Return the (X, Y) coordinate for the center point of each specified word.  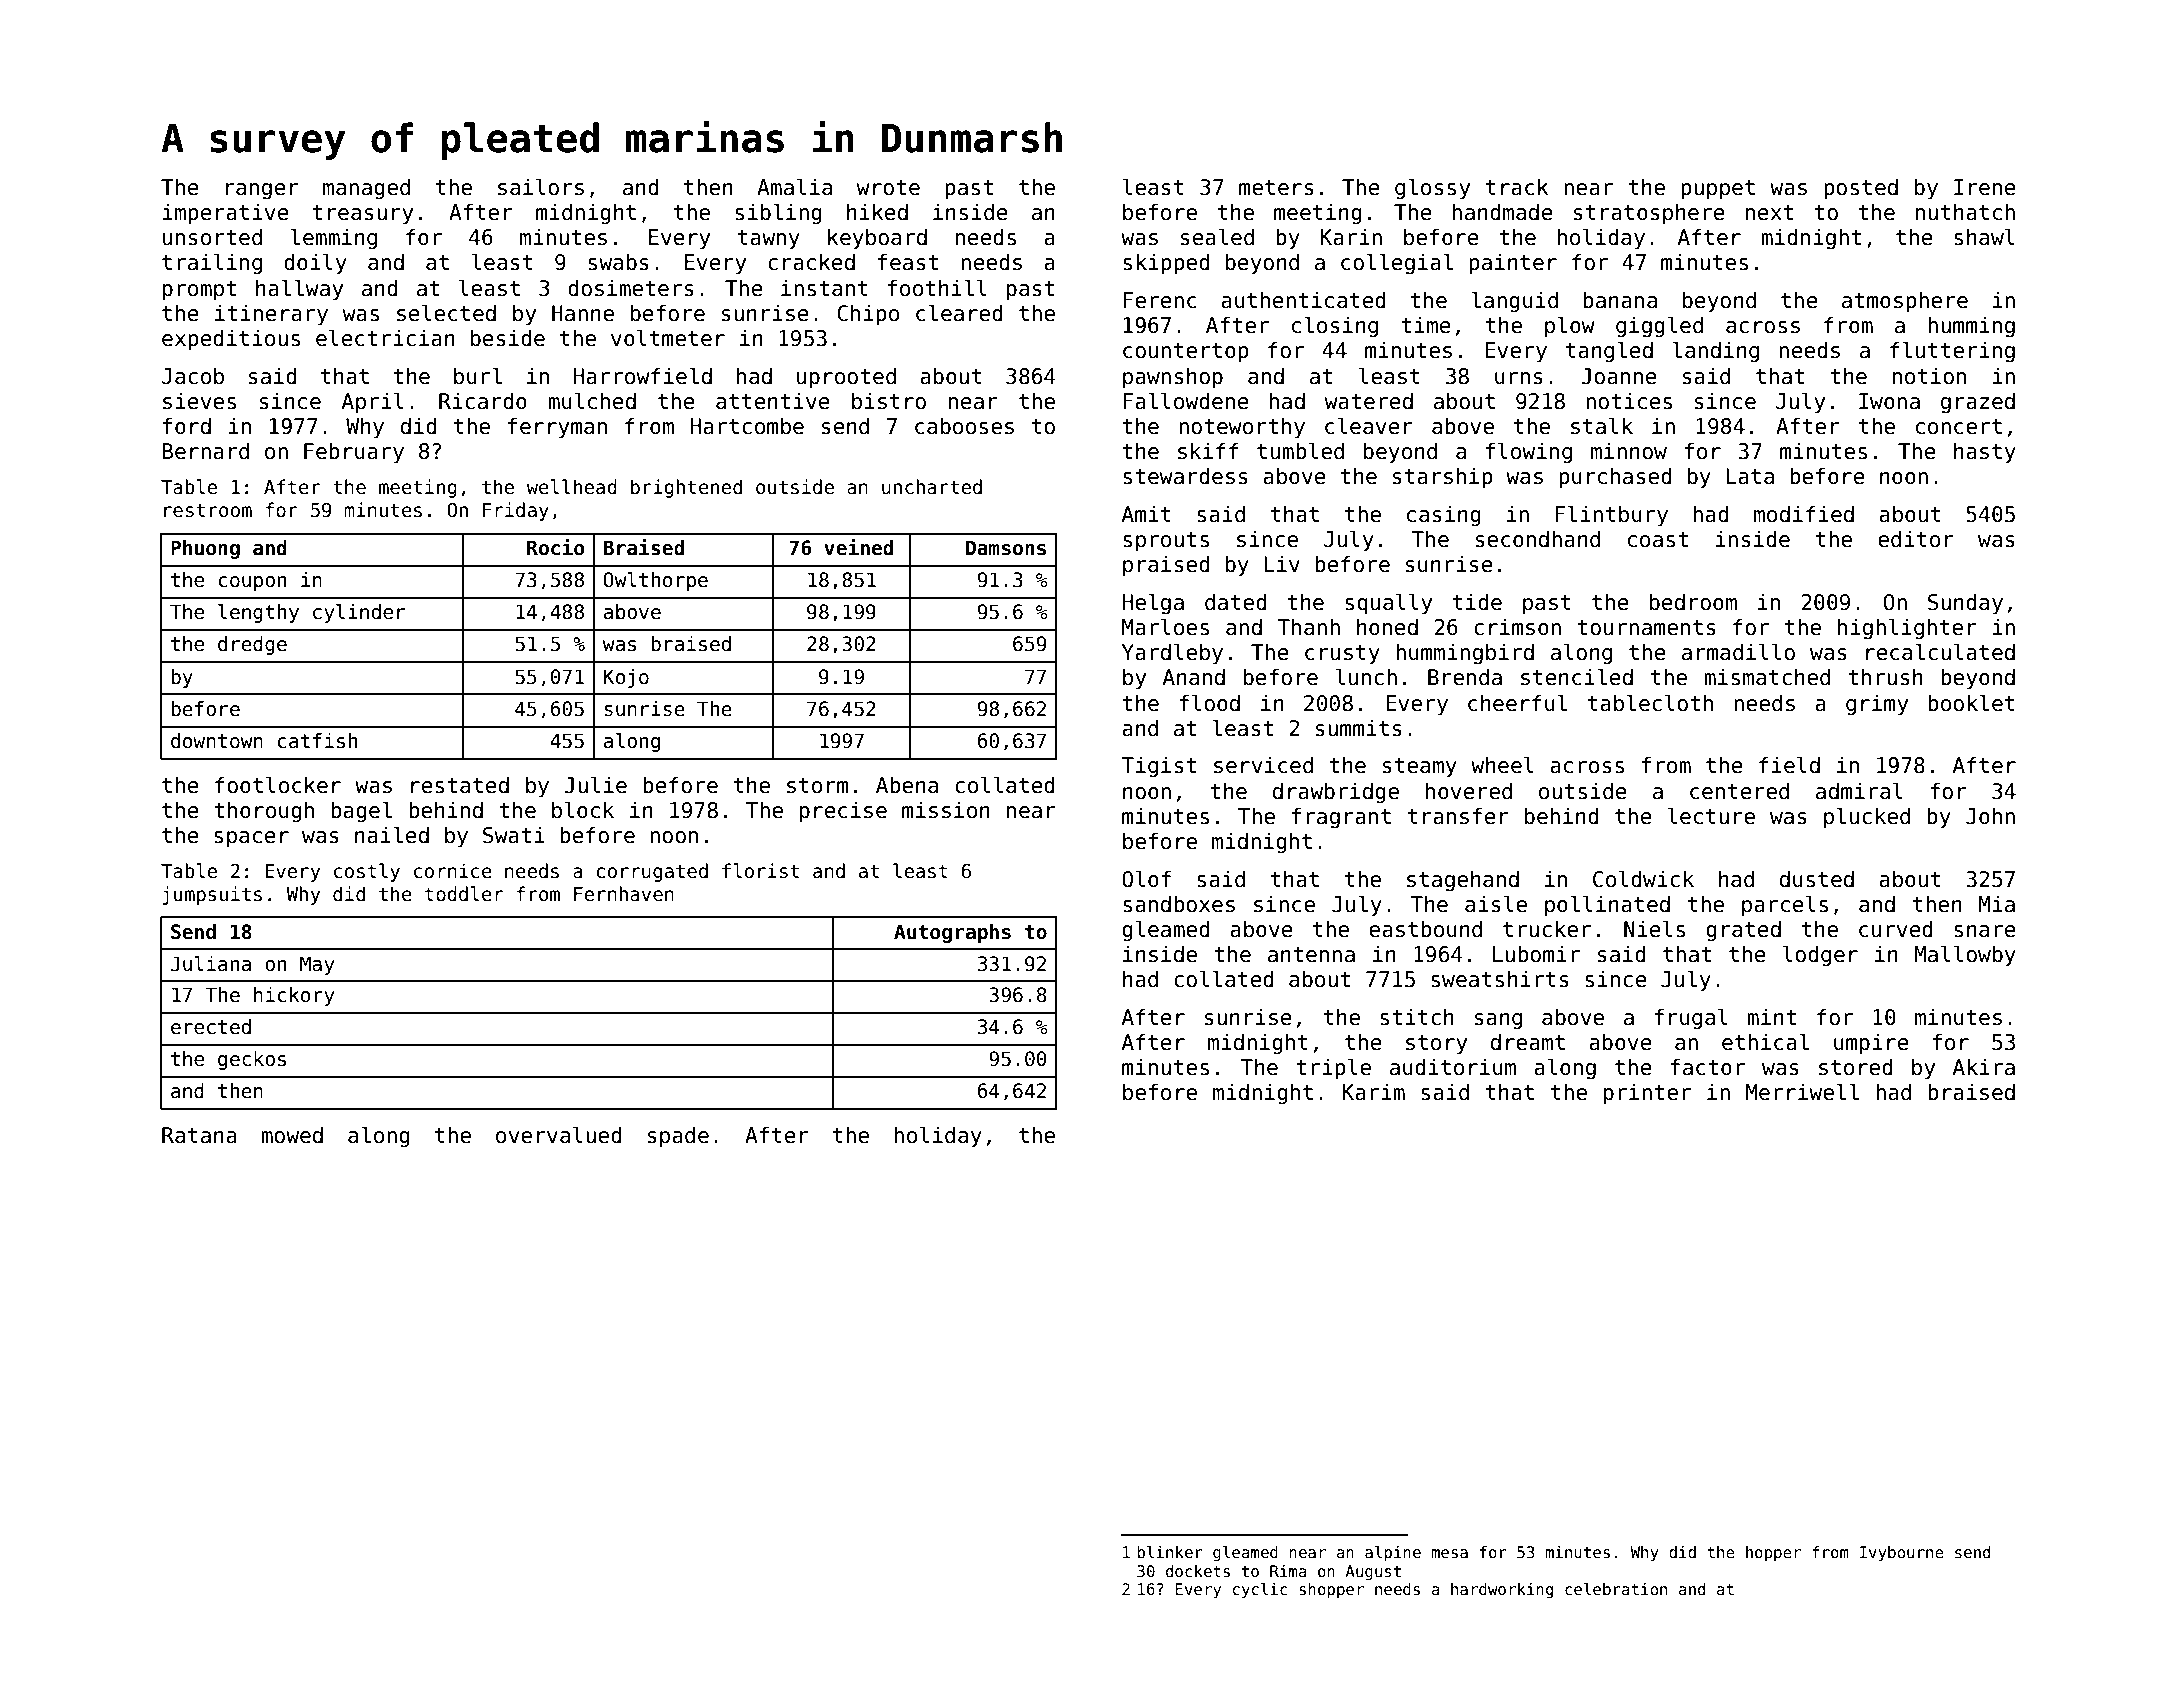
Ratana (199, 1135)
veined (858, 547)
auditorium (1453, 1067)
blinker (1170, 1552)
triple (1333, 1069)
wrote (888, 188)
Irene (1985, 187)
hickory (294, 996)
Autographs (952, 933)
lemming (333, 239)
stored (1856, 1067)
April (373, 403)
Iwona (1889, 401)
